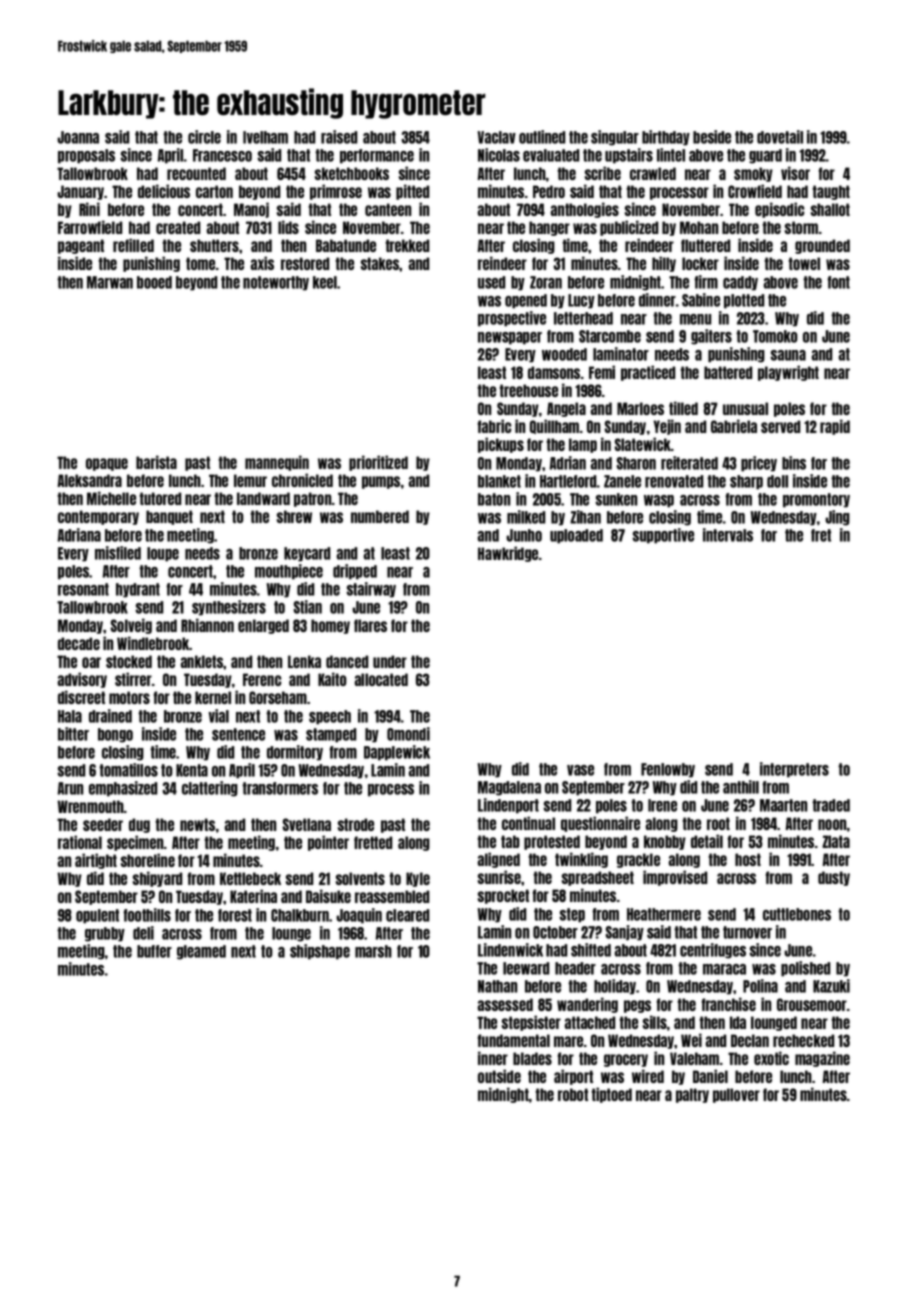 This page has height=1316, width=908. Describe the element at coordinates (325, 282) in the page. I see `keel` at that location.
